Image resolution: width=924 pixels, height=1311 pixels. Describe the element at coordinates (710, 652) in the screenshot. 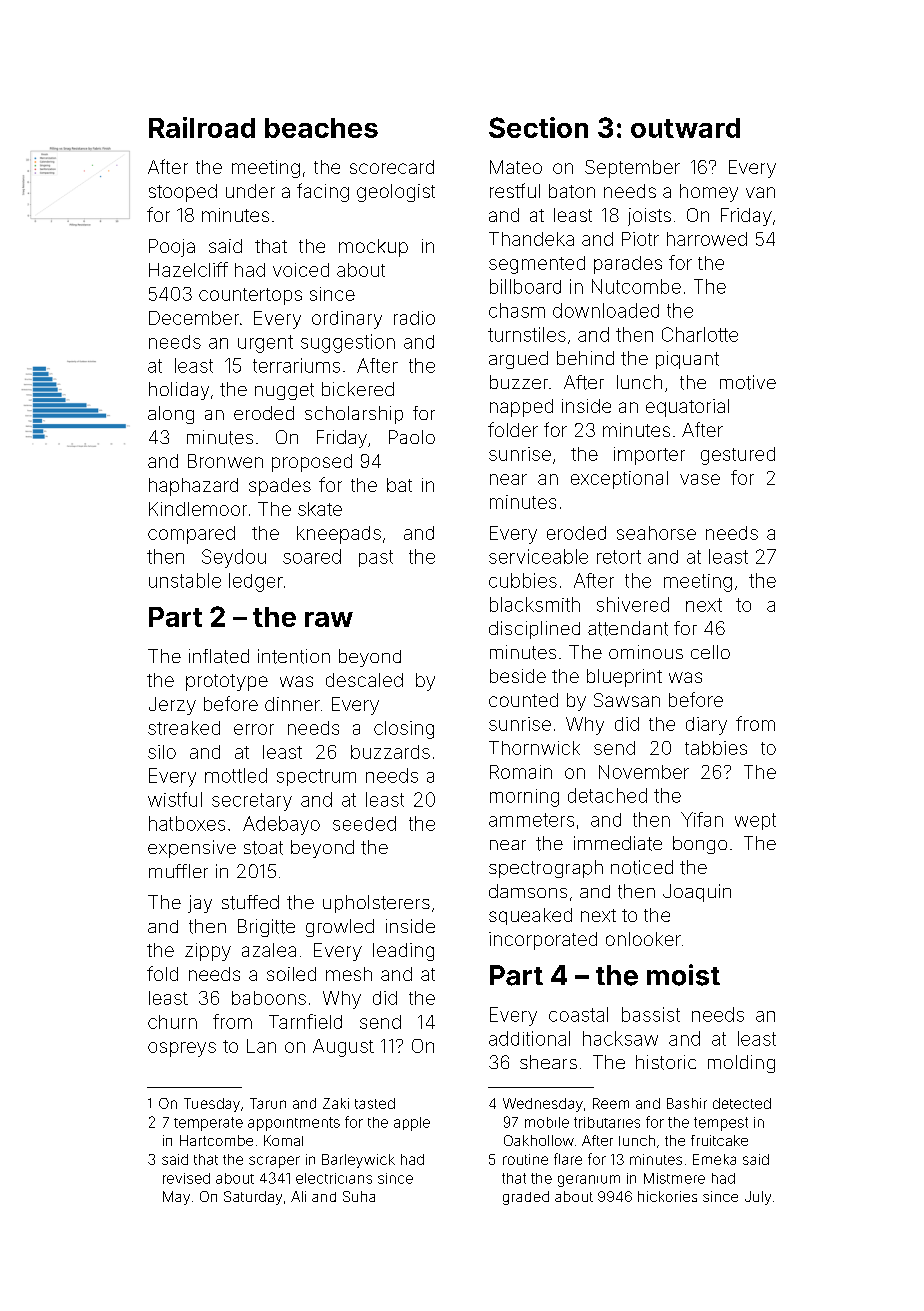

I see `cello` at that location.
